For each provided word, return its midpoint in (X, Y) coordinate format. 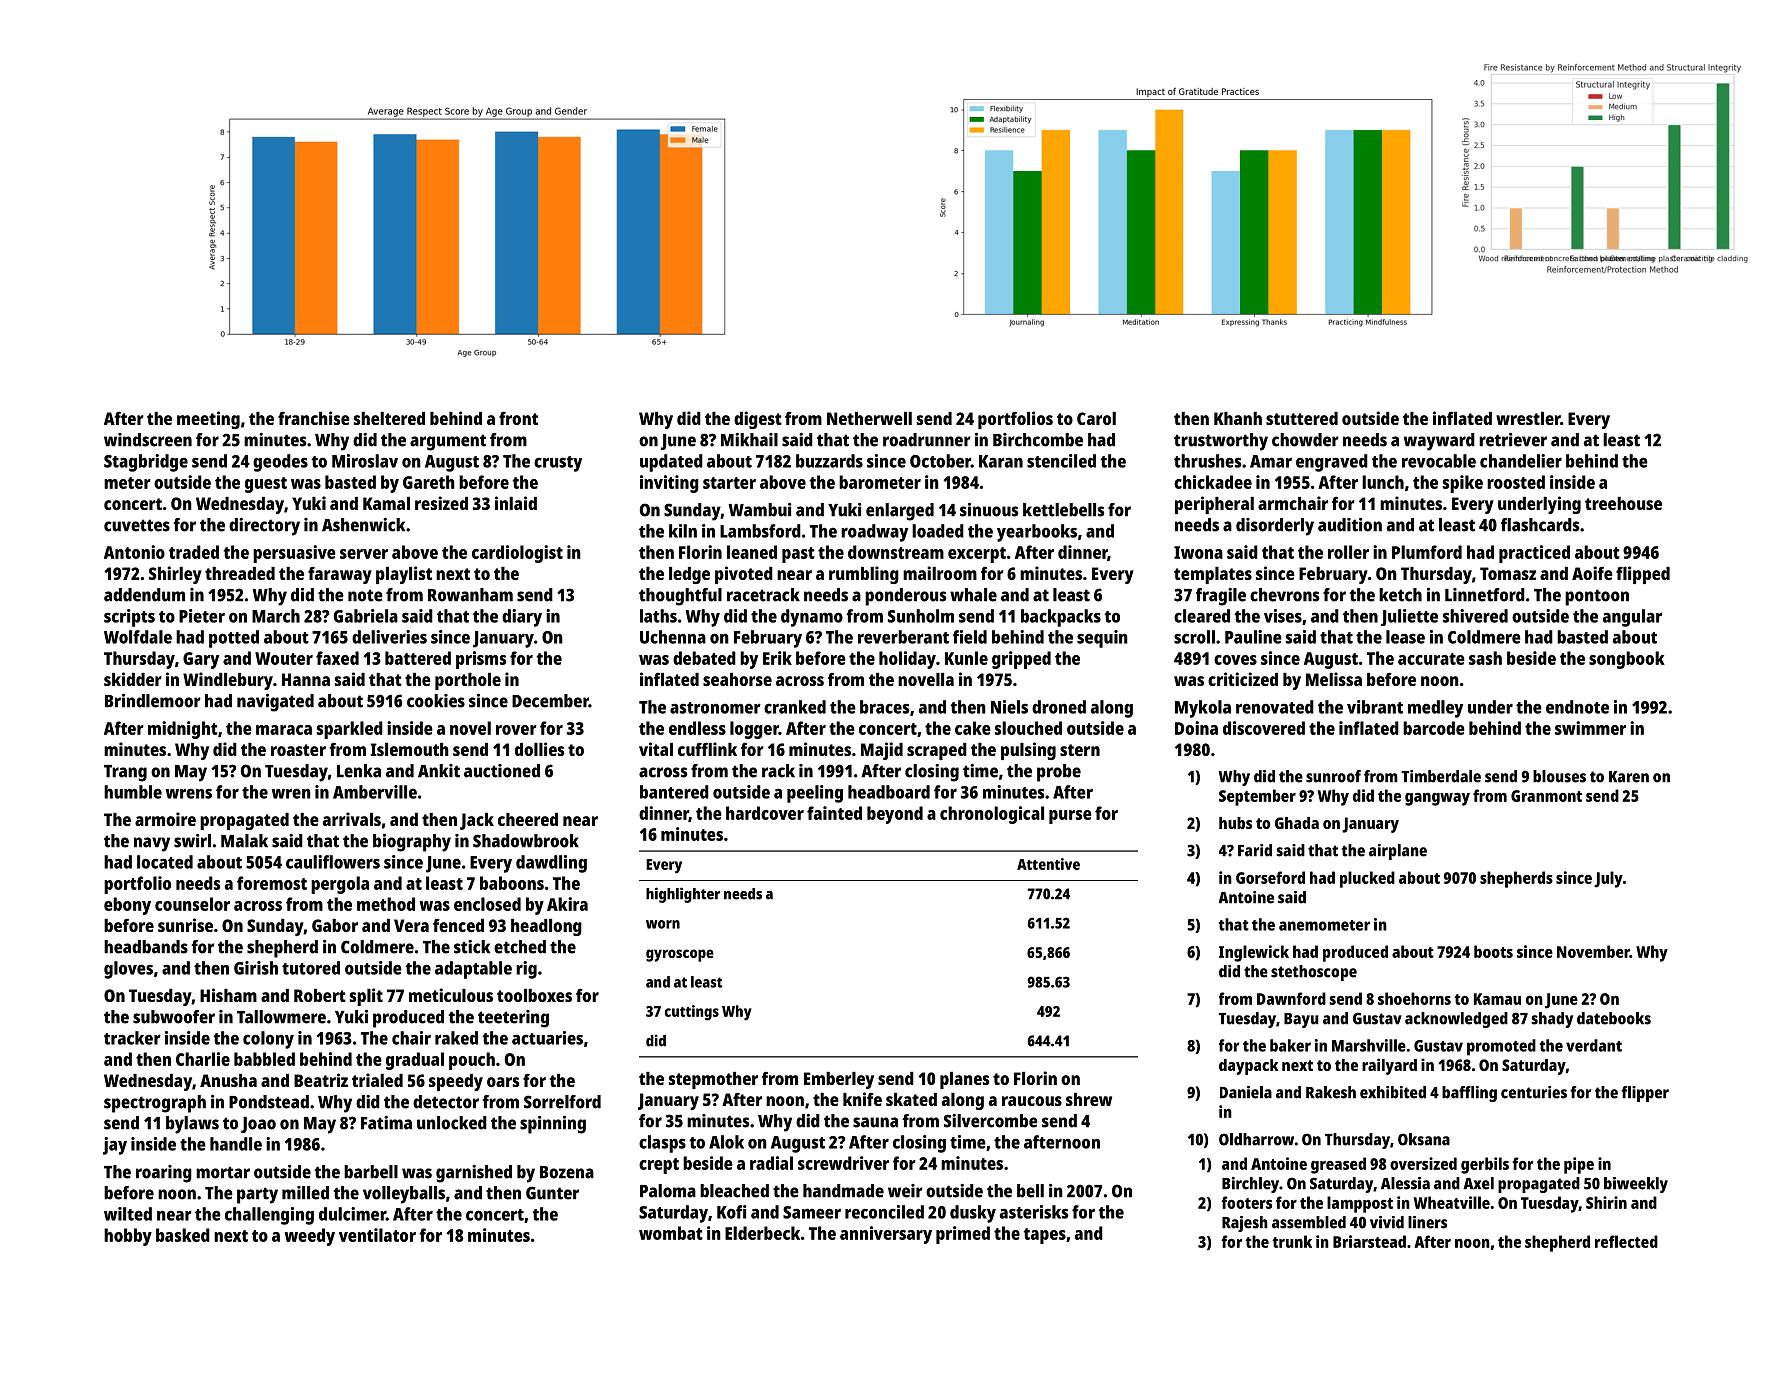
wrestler (1528, 418)
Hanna (306, 679)
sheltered (389, 418)
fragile (1221, 597)
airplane (1398, 852)
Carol (1096, 418)
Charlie (203, 1059)
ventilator (377, 1235)
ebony (127, 906)
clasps (662, 1144)
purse (1070, 817)
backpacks (1061, 618)
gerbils (1485, 1165)
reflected (1626, 1241)
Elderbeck (762, 1233)
